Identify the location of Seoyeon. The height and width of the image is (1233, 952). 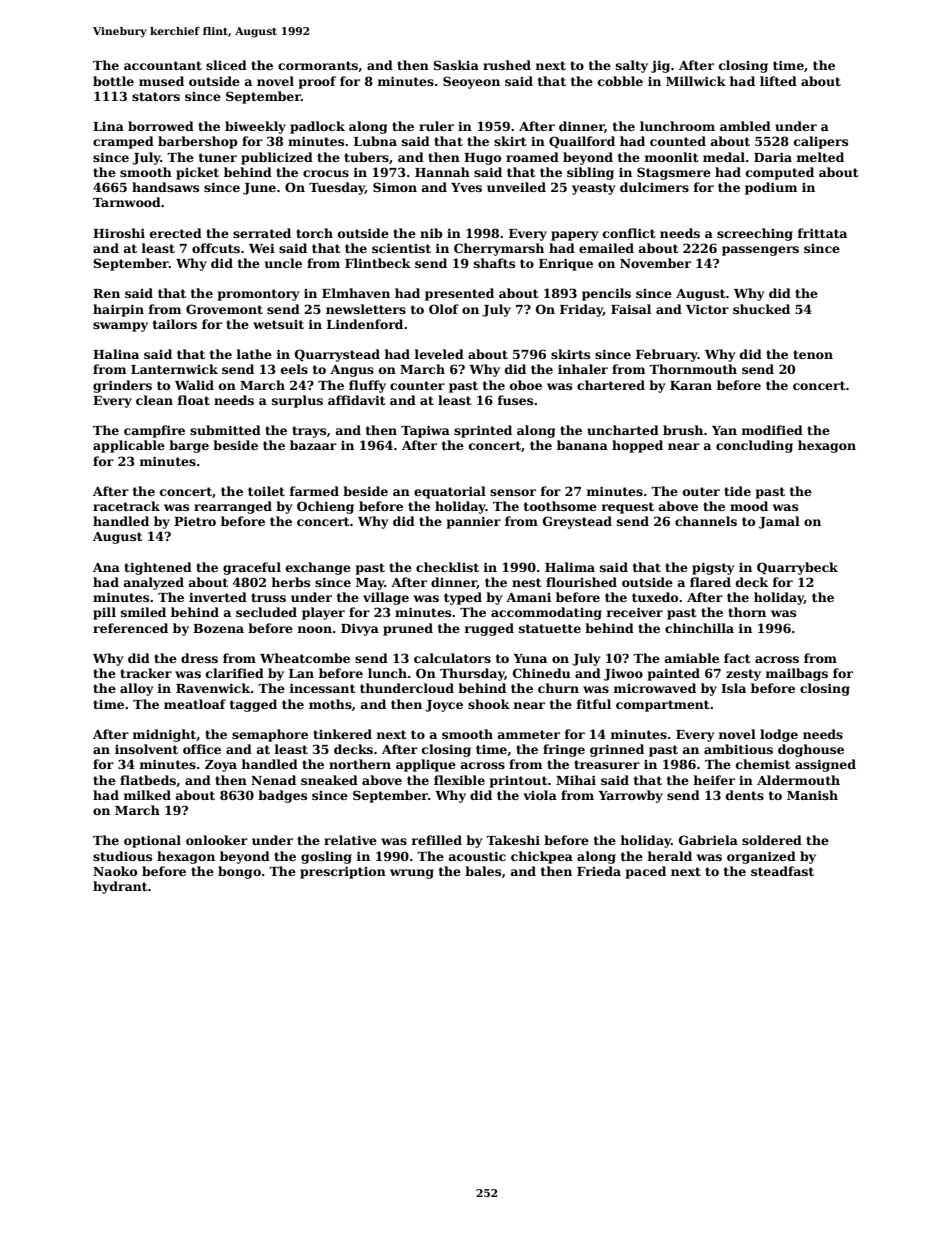
(471, 82).
